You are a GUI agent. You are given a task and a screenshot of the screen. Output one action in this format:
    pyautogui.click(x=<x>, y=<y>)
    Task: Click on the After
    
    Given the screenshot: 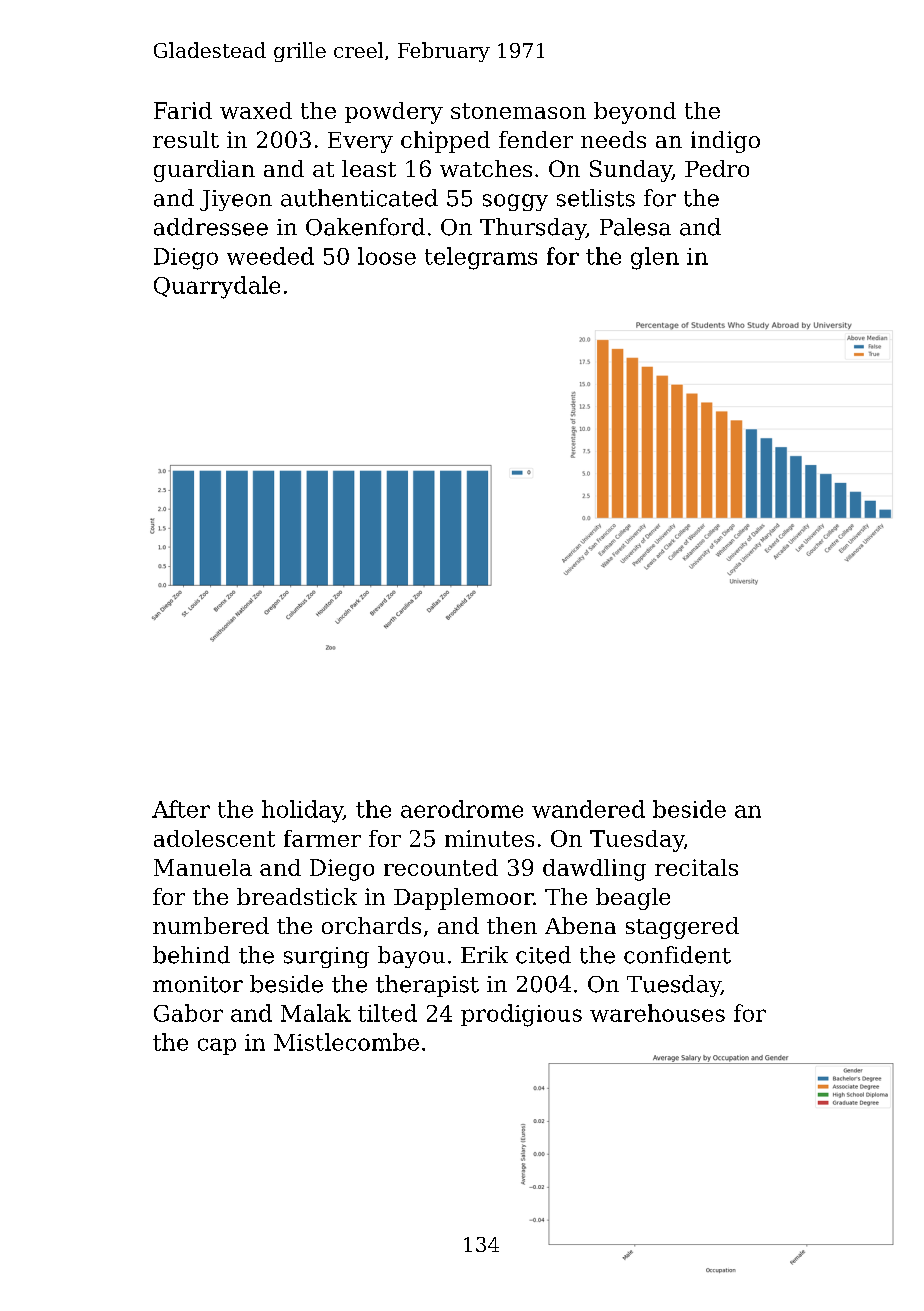 What is the action you would take?
    pyautogui.click(x=181, y=809)
